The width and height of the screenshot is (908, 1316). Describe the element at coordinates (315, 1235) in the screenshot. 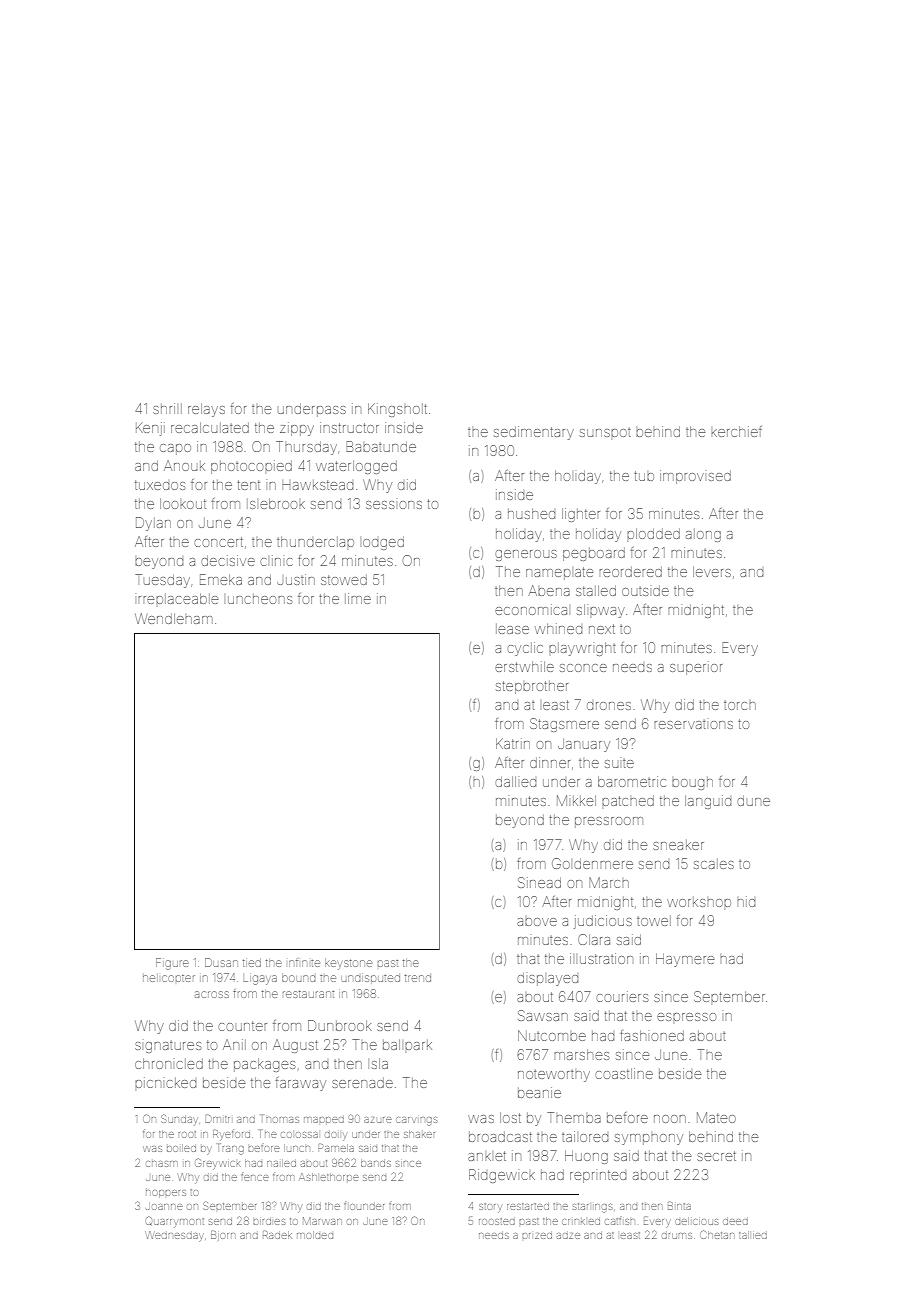

I see `molded` at that location.
